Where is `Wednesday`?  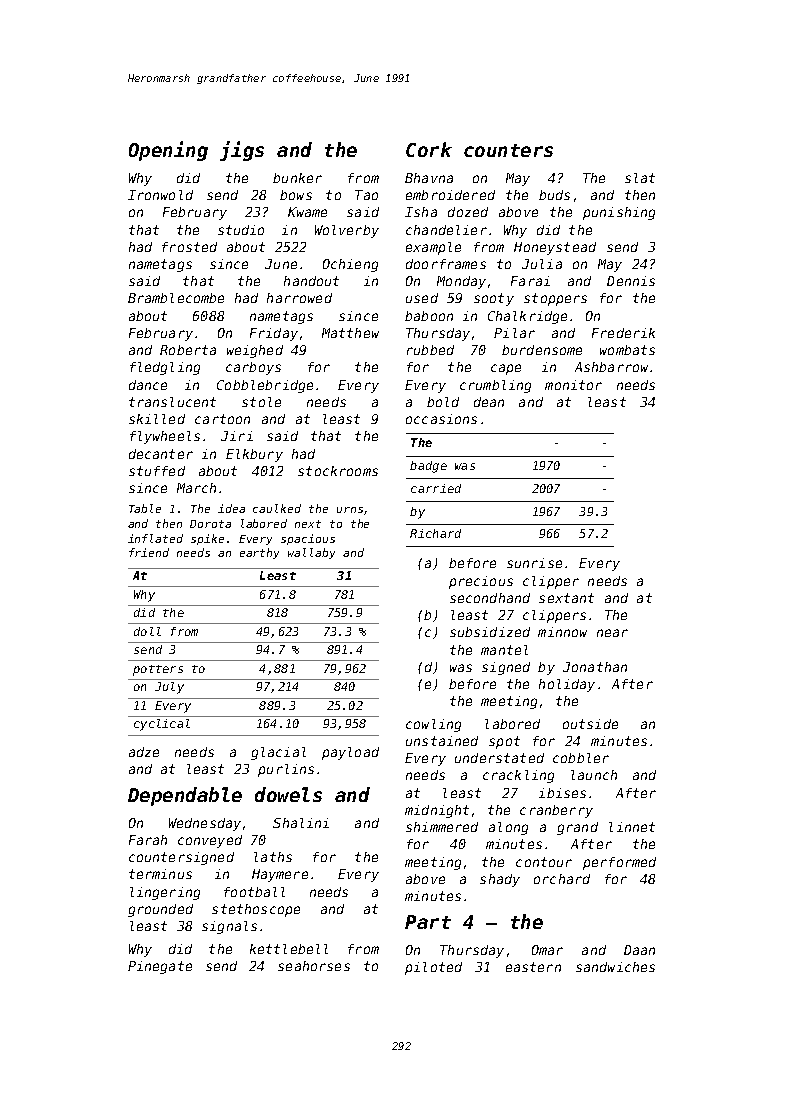 Wednesday is located at coordinates (205, 824).
